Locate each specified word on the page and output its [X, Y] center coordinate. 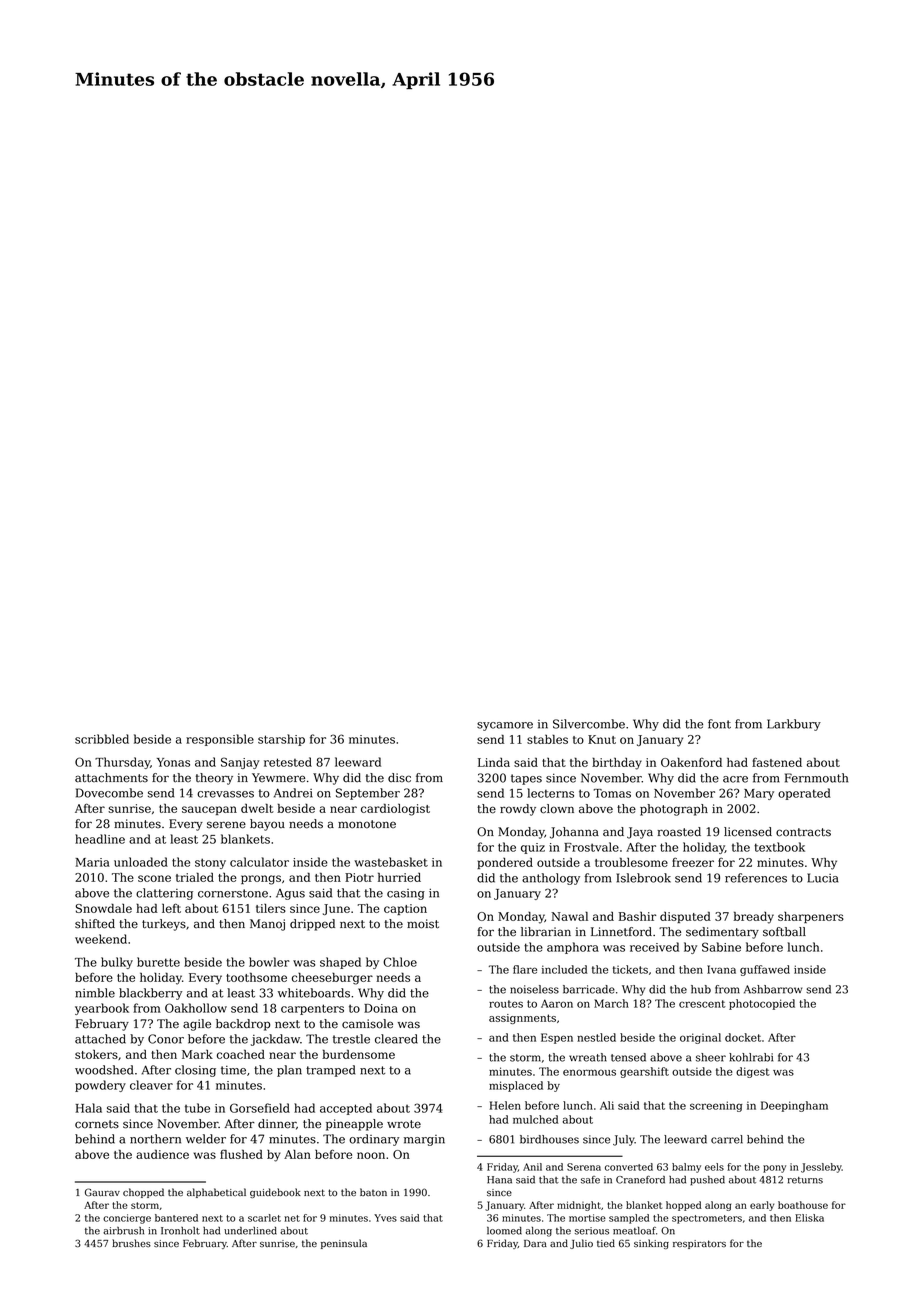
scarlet [264, 1218]
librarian [546, 932]
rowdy [518, 810]
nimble [95, 993]
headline [100, 839]
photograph [674, 810]
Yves [385, 1218]
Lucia [822, 878]
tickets [630, 969]
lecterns [550, 793]
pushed [707, 1181]
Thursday [122, 763]
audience [162, 1154]
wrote [404, 1124]
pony [774, 1169]
